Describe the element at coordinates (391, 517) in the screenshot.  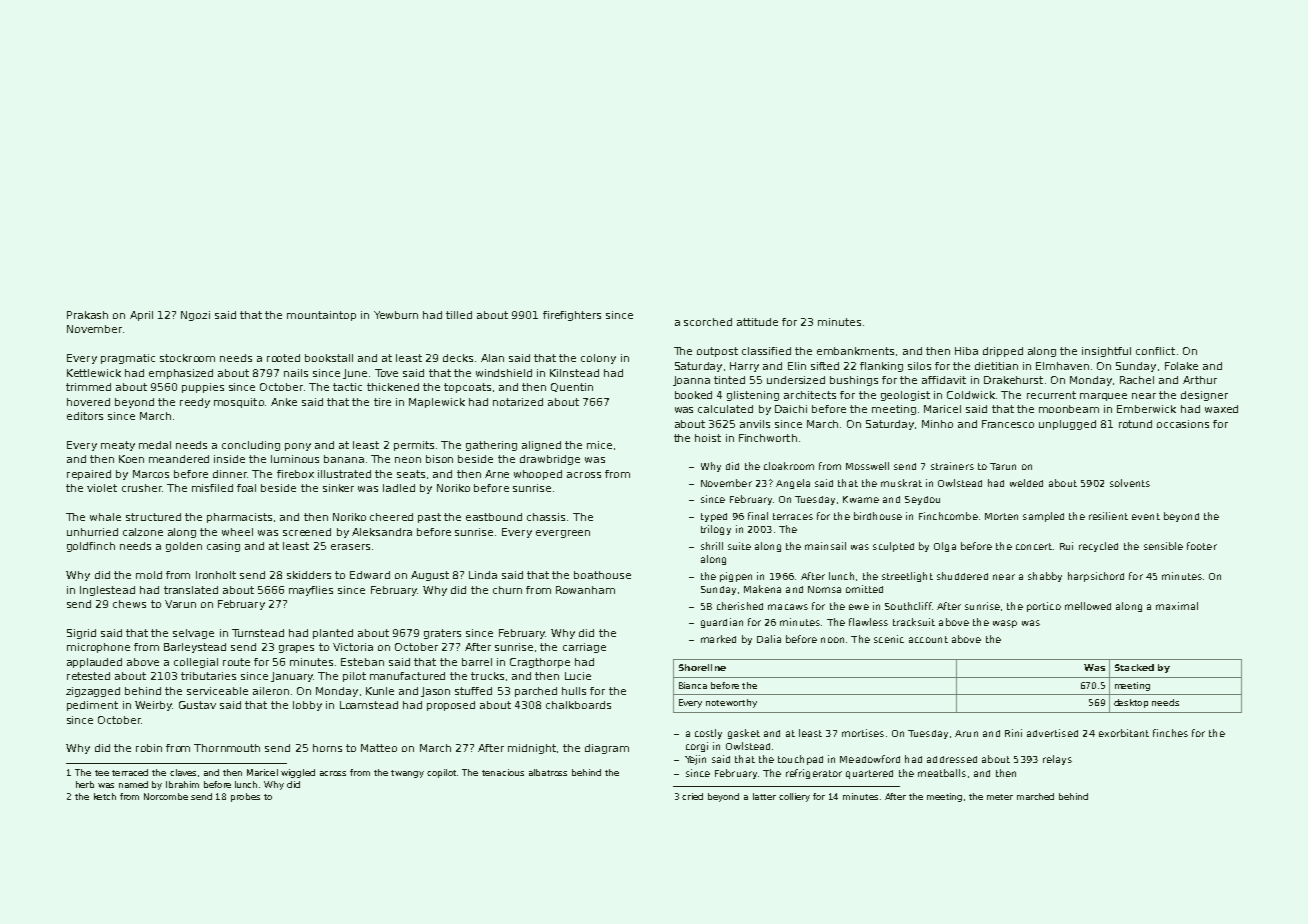
I see `cheered` at that location.
